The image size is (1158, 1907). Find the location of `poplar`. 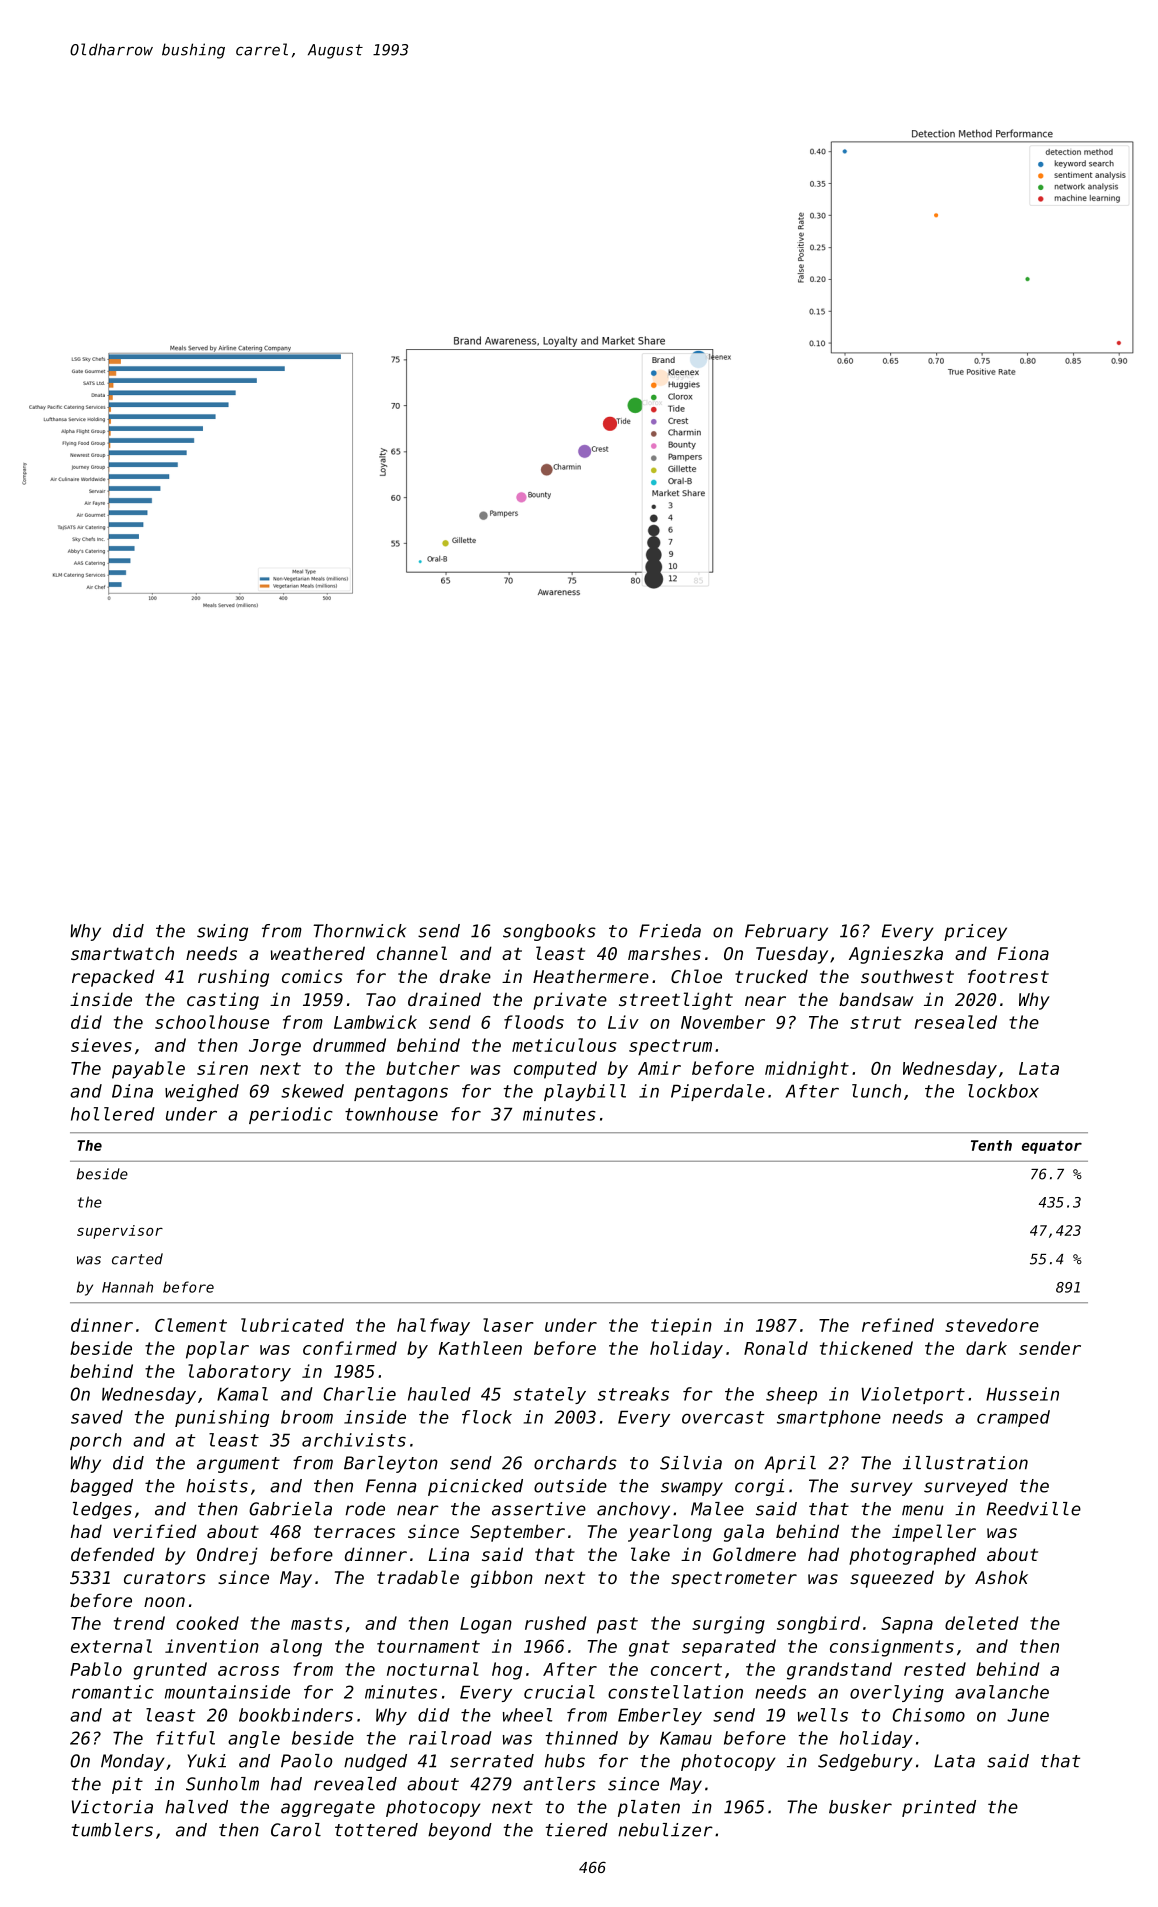

poplar is located at coordinates (217, 1350).
